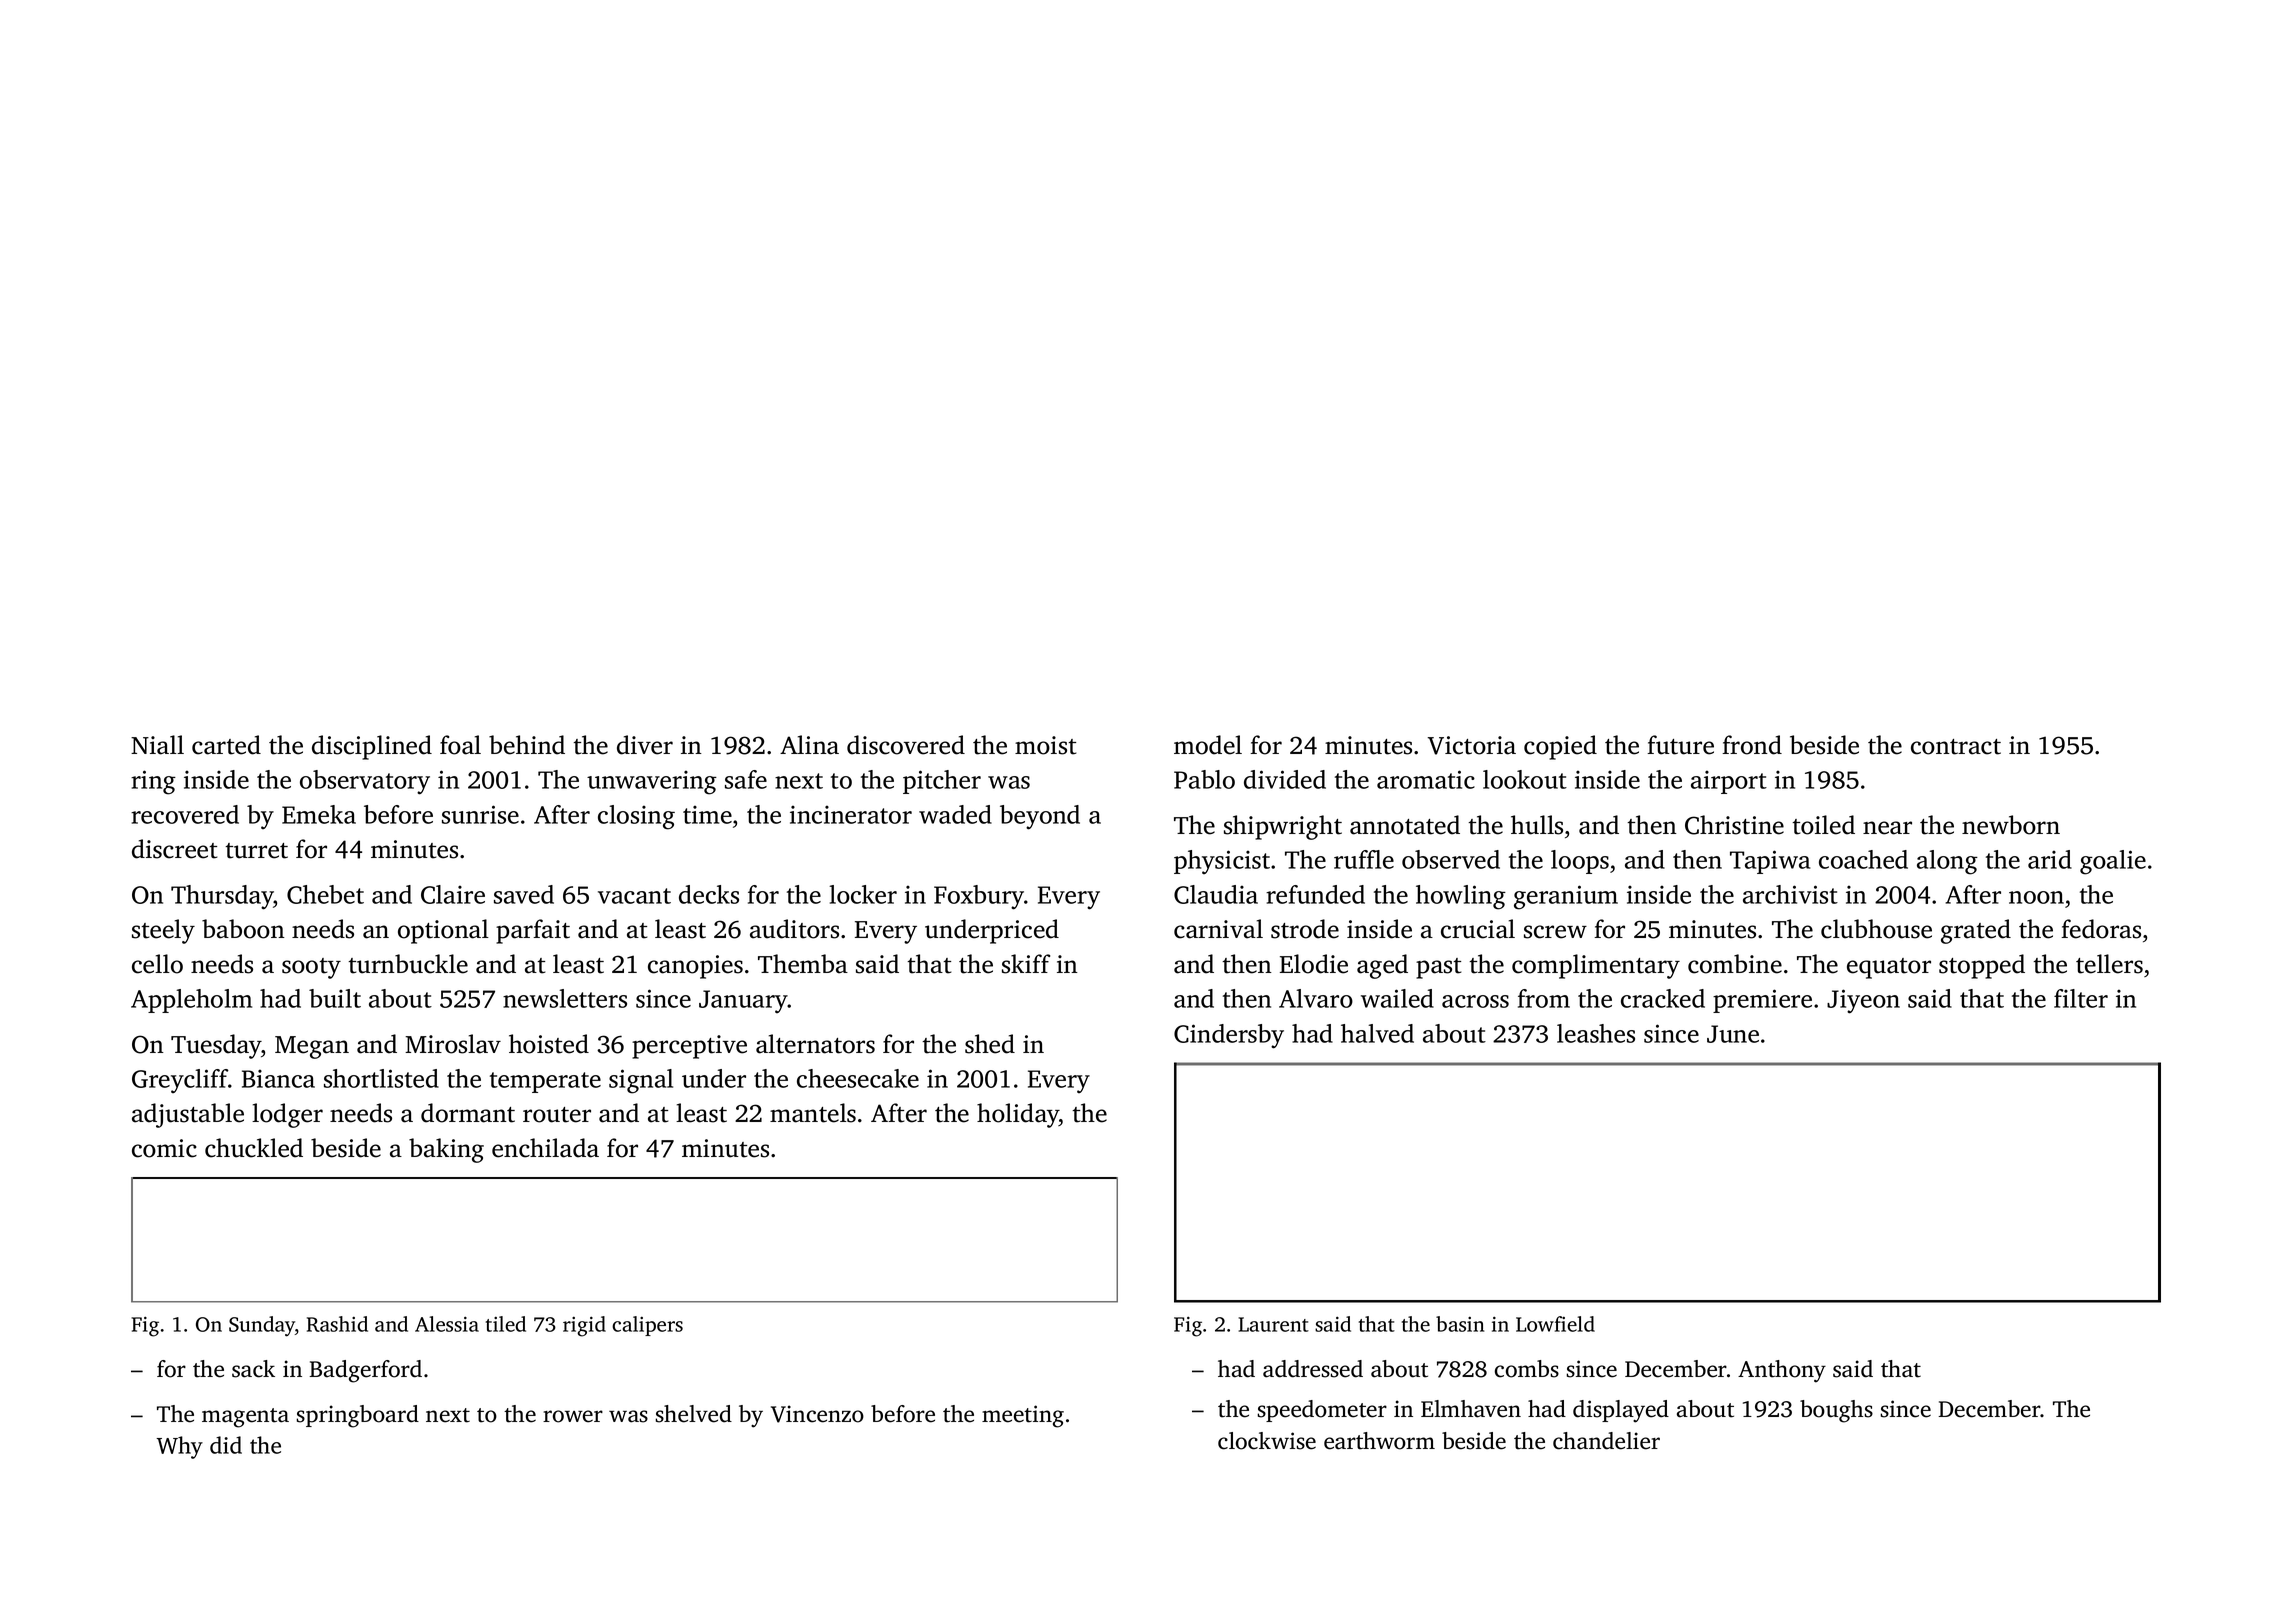 The height and width of the screenshot is (1620, 2292). I want to click on newborn, so click(2011, 825).
